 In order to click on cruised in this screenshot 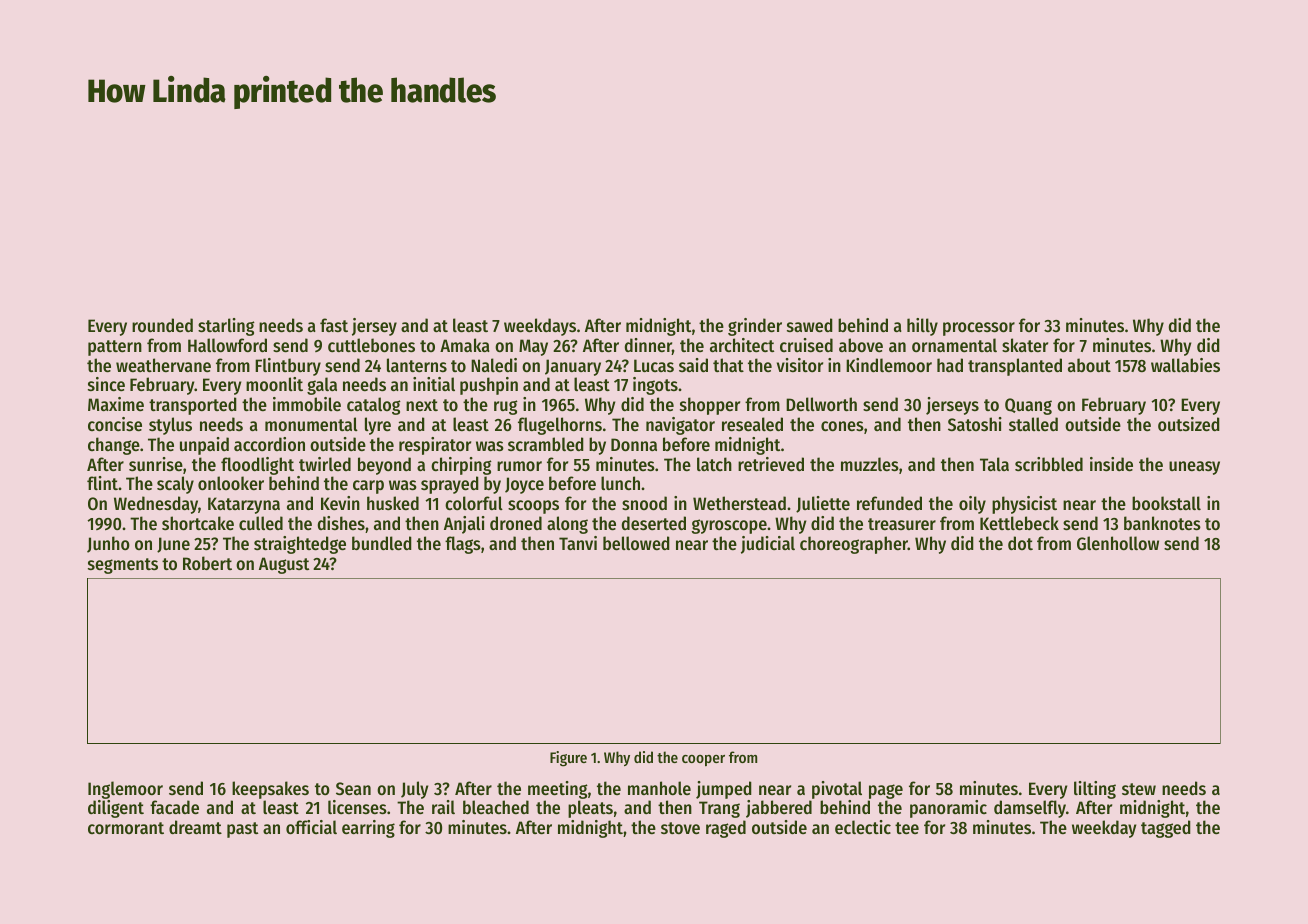, I will do `click(806, 345)`.
